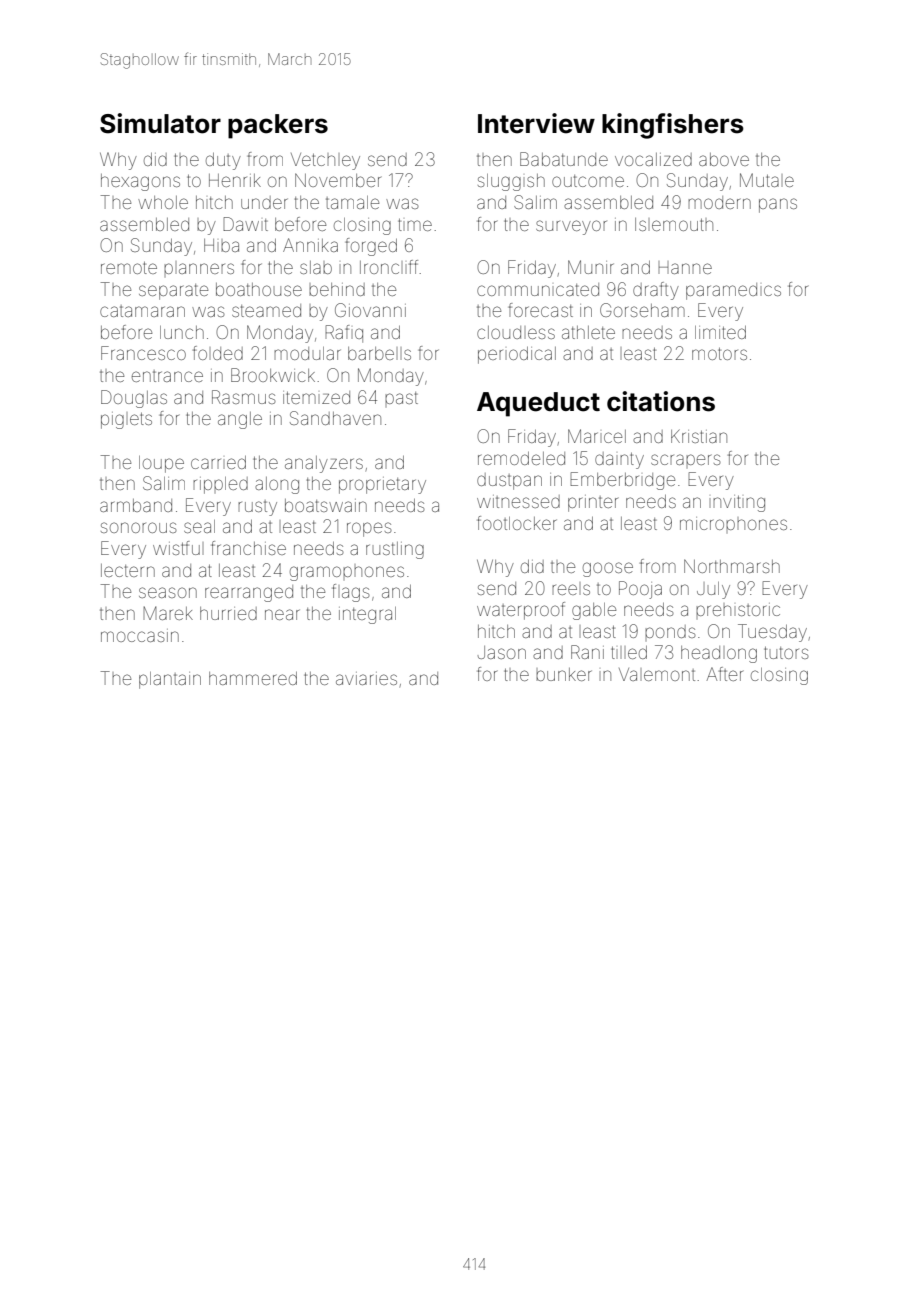 Image resolution: width=924 pixels, height=1308 pixels. Describe the element at coordinates (273, 375) in the page. I see `Brookwick` at that location.
